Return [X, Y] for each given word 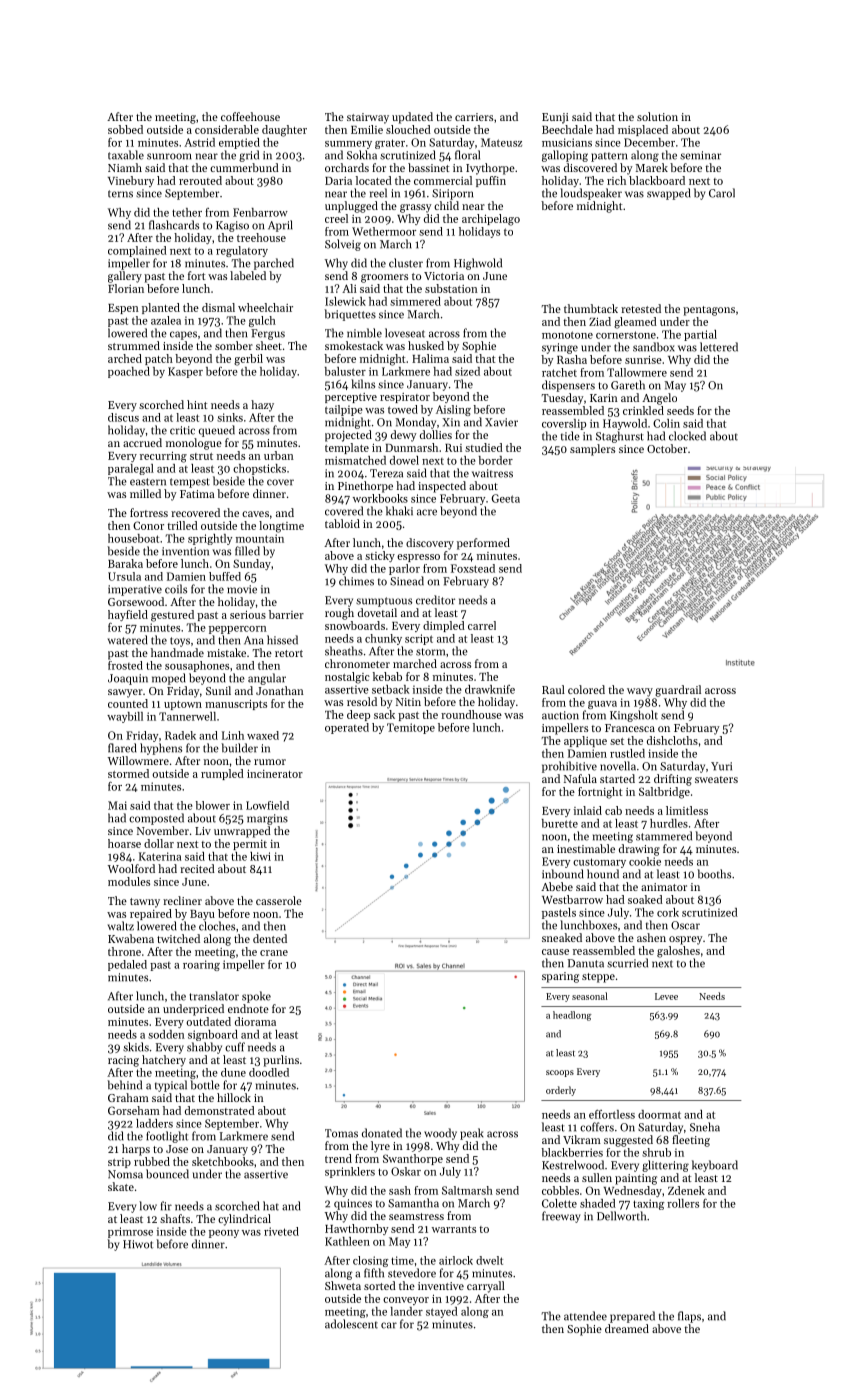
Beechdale [567, 129]
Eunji [555, 118]
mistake [226, 652]
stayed [442, 1312]
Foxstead [473, 568]
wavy [640, 692]
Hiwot [138, 1244]
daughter [284, 131]
